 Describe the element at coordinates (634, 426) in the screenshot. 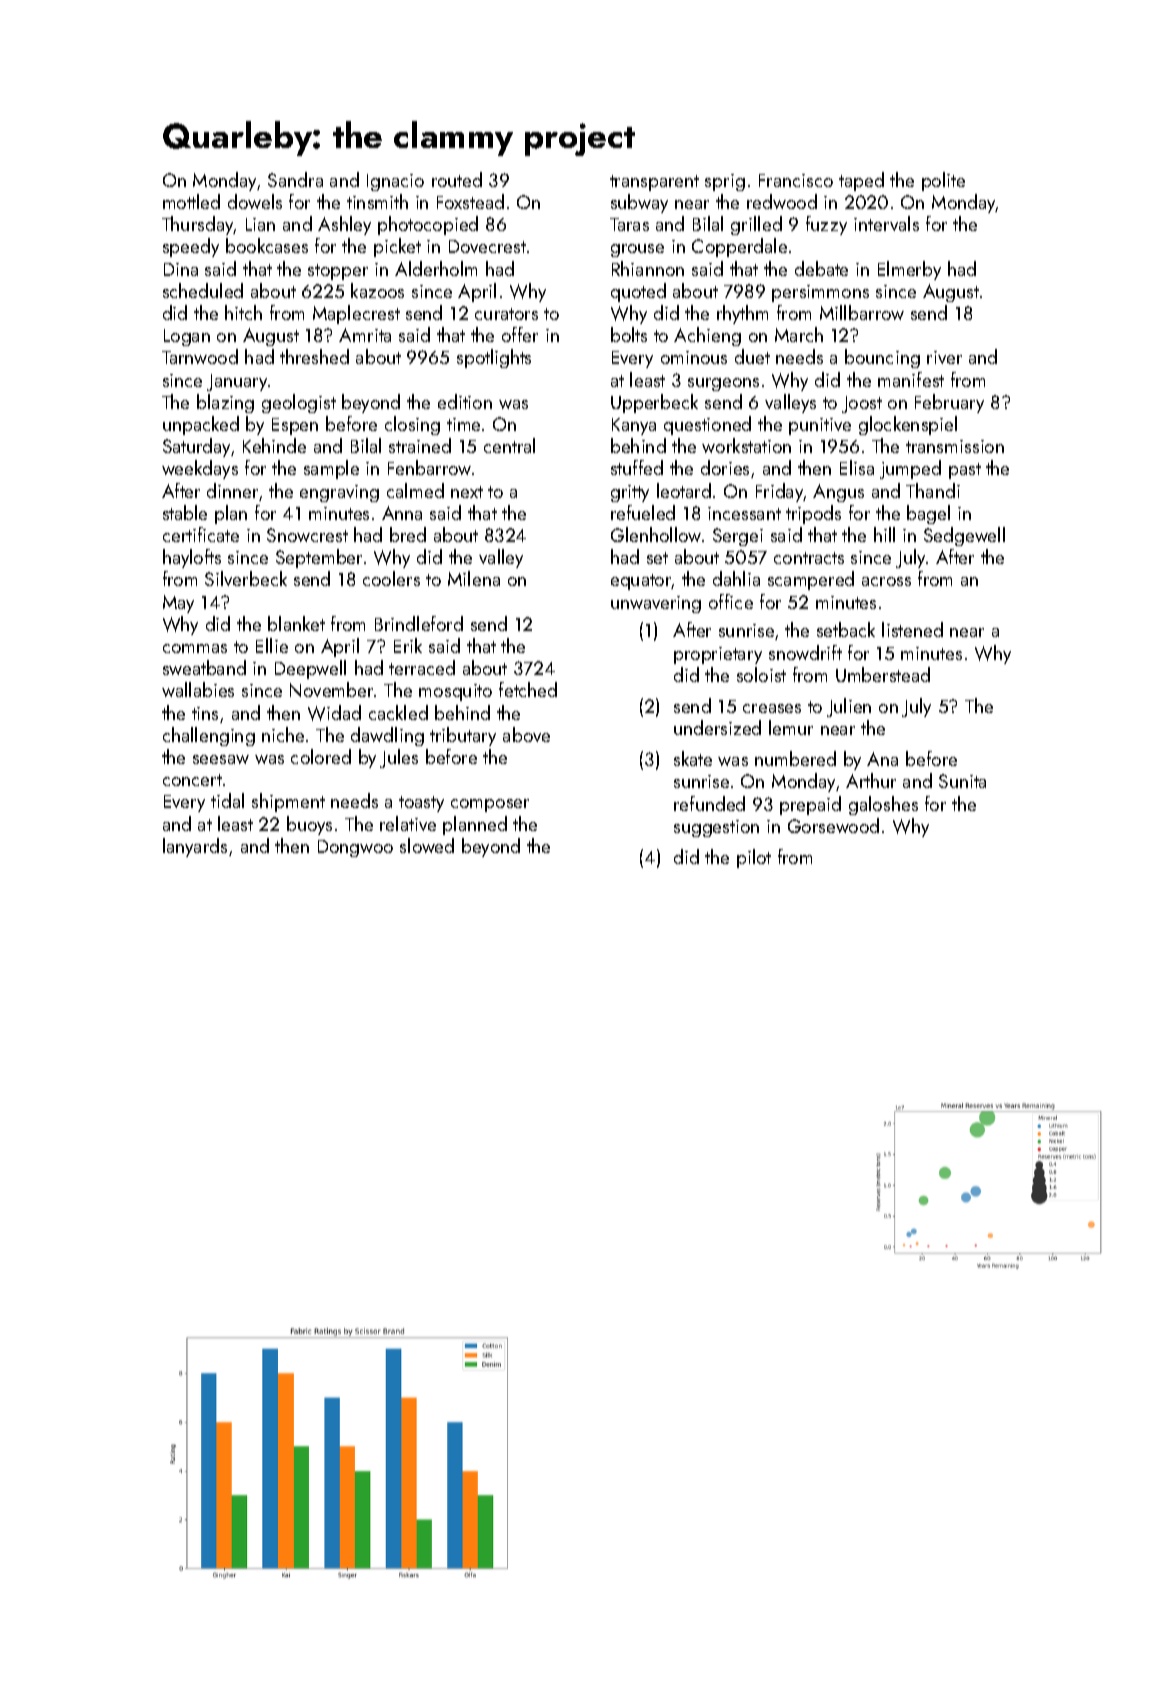

I see `Kanya` at that location.
